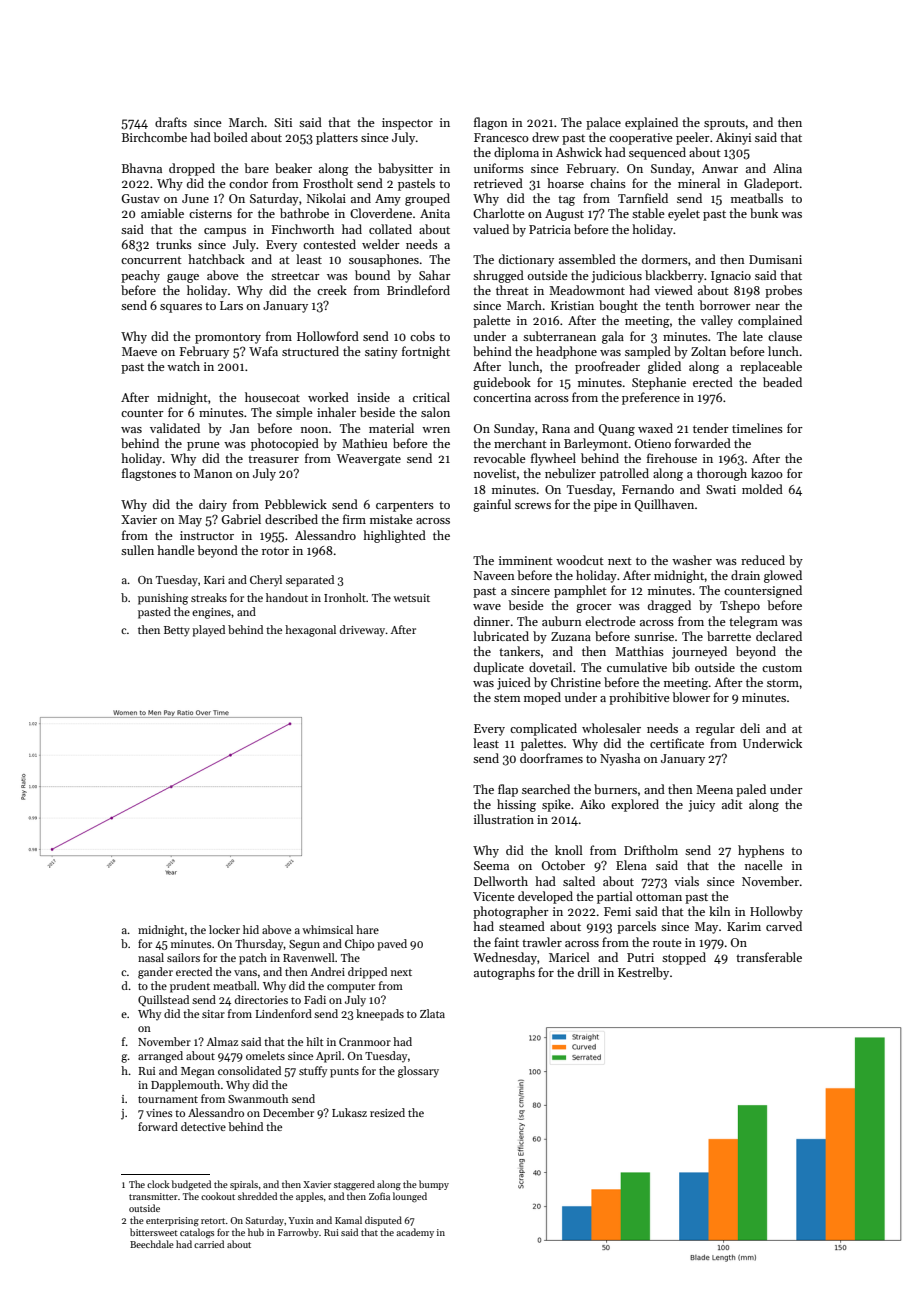 This screenshot has height=1308, width=924. What do you see at coordinates (631, 865) in the screenshot?
I see `Elena` at bounding box center [631, 865].
